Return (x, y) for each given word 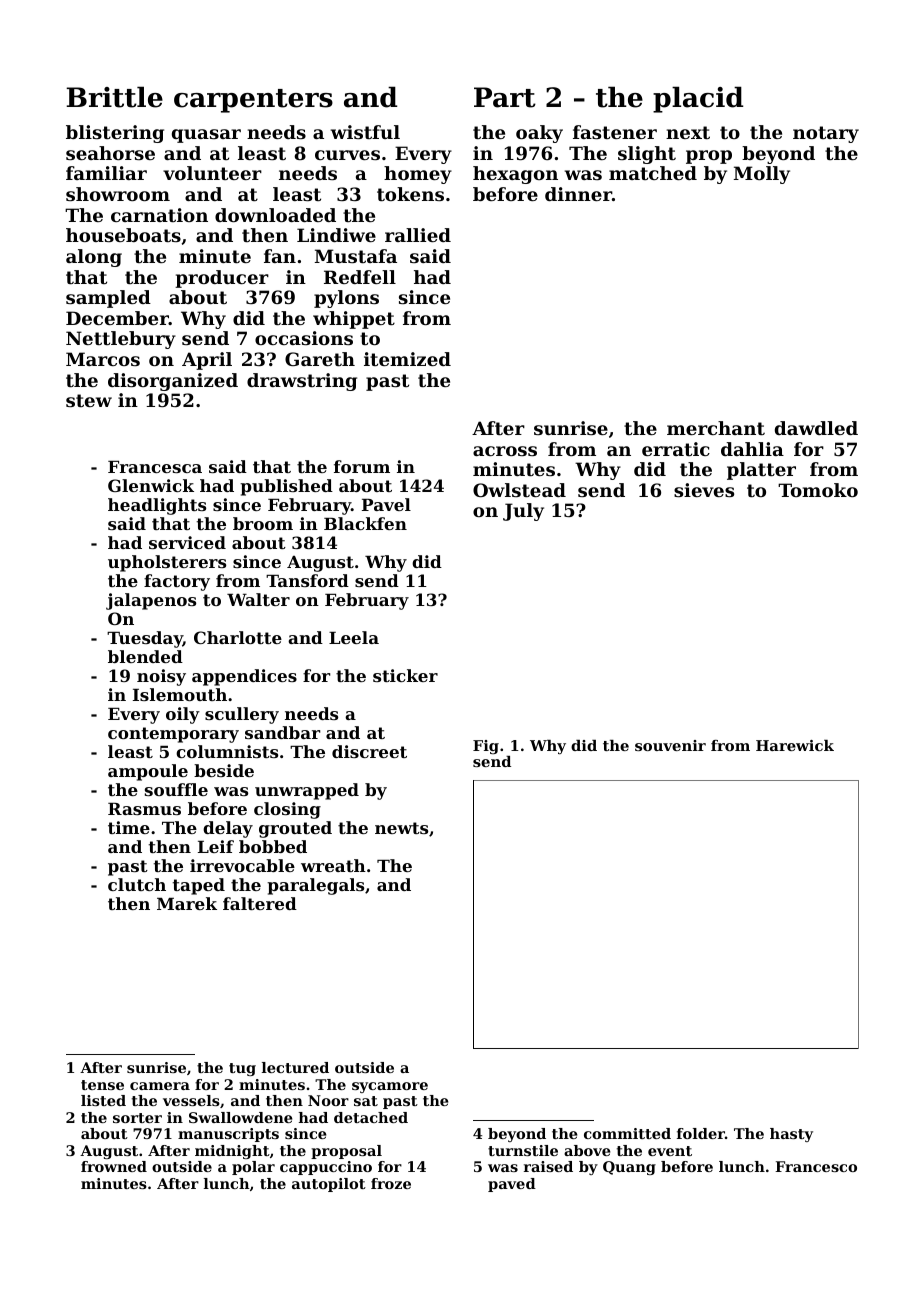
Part (505, 97)
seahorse (110, 153)
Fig (486, 747)
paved (512, 1185)
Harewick (795, 745)
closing (287, 810)
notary (826, 134)
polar (253, 1168)
